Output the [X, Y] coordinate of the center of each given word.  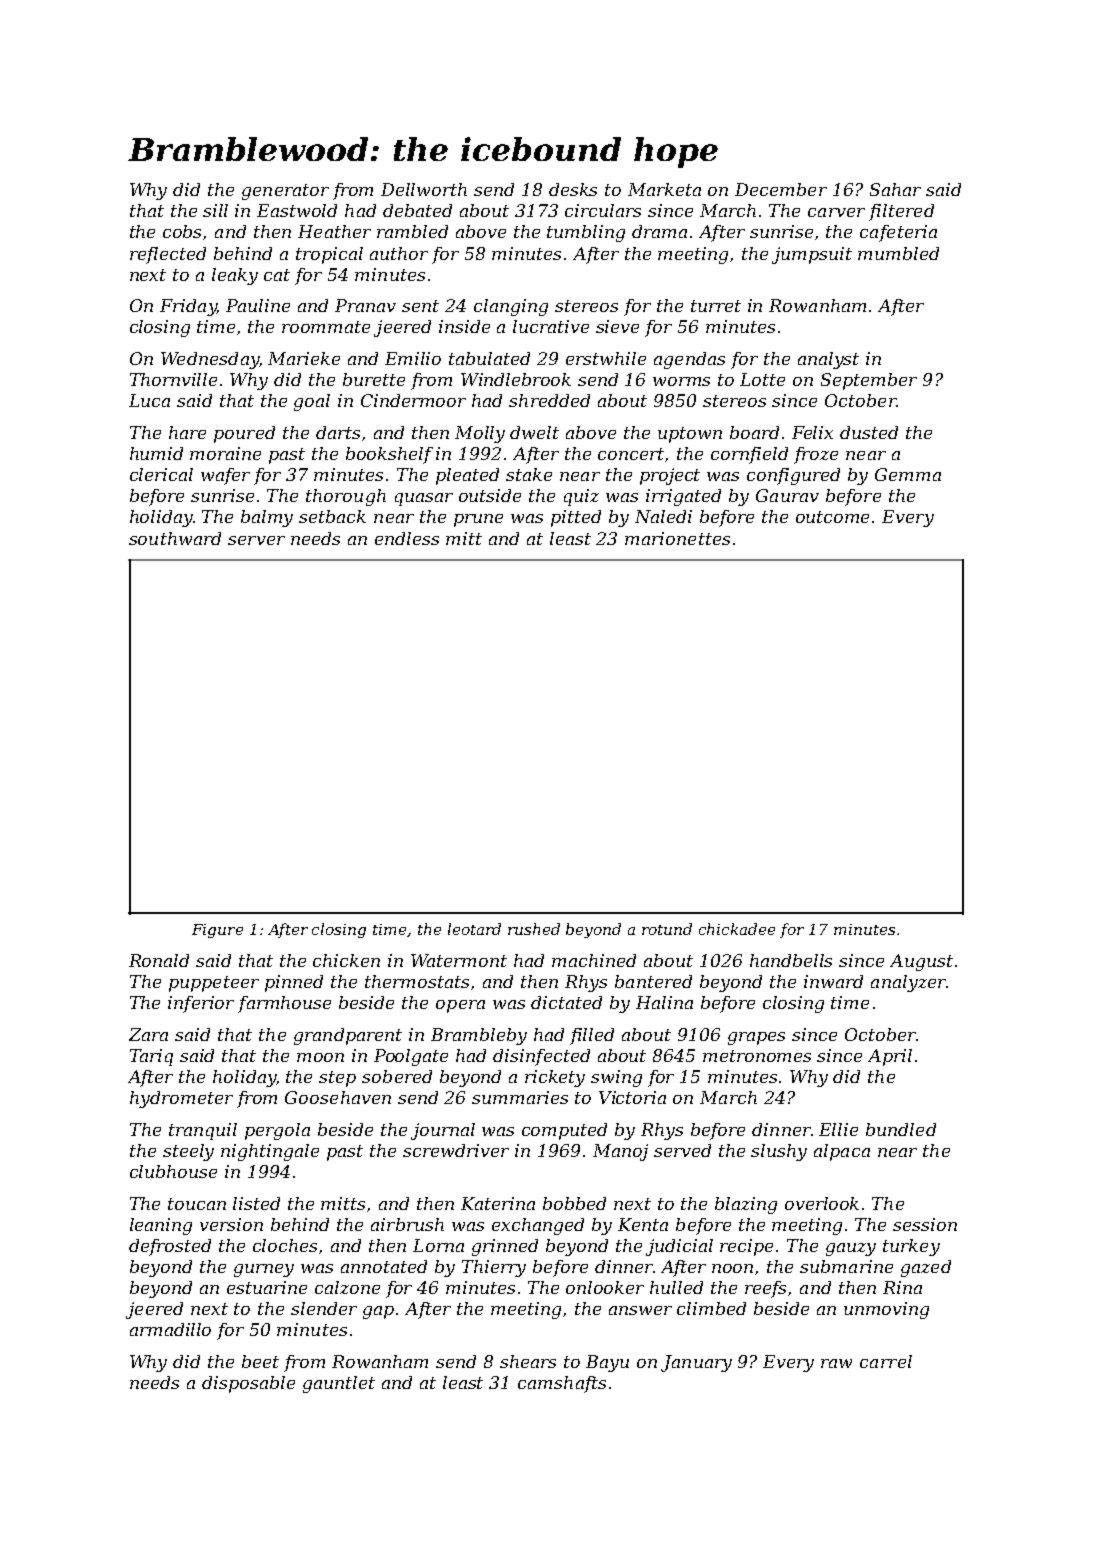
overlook [822, 1203]
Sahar [895, 189]
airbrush [407, 1224]
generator [285, 192]
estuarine [267, 1287]
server [256, 540]
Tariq [151, 1057]
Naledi [663, 516]
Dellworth [424, 189]
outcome [832, 517]
